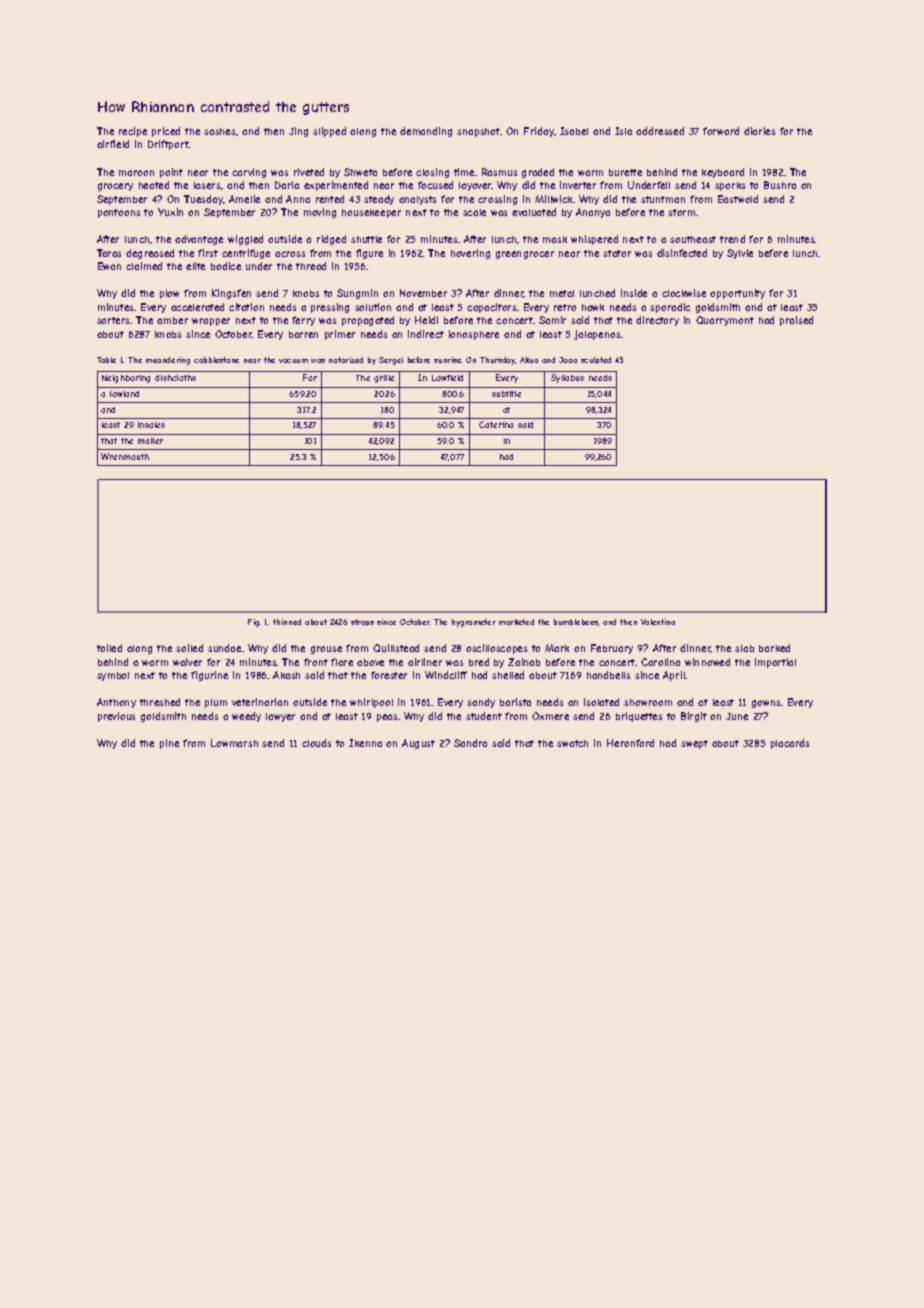  I want to click on pine, so click(169, 744).
